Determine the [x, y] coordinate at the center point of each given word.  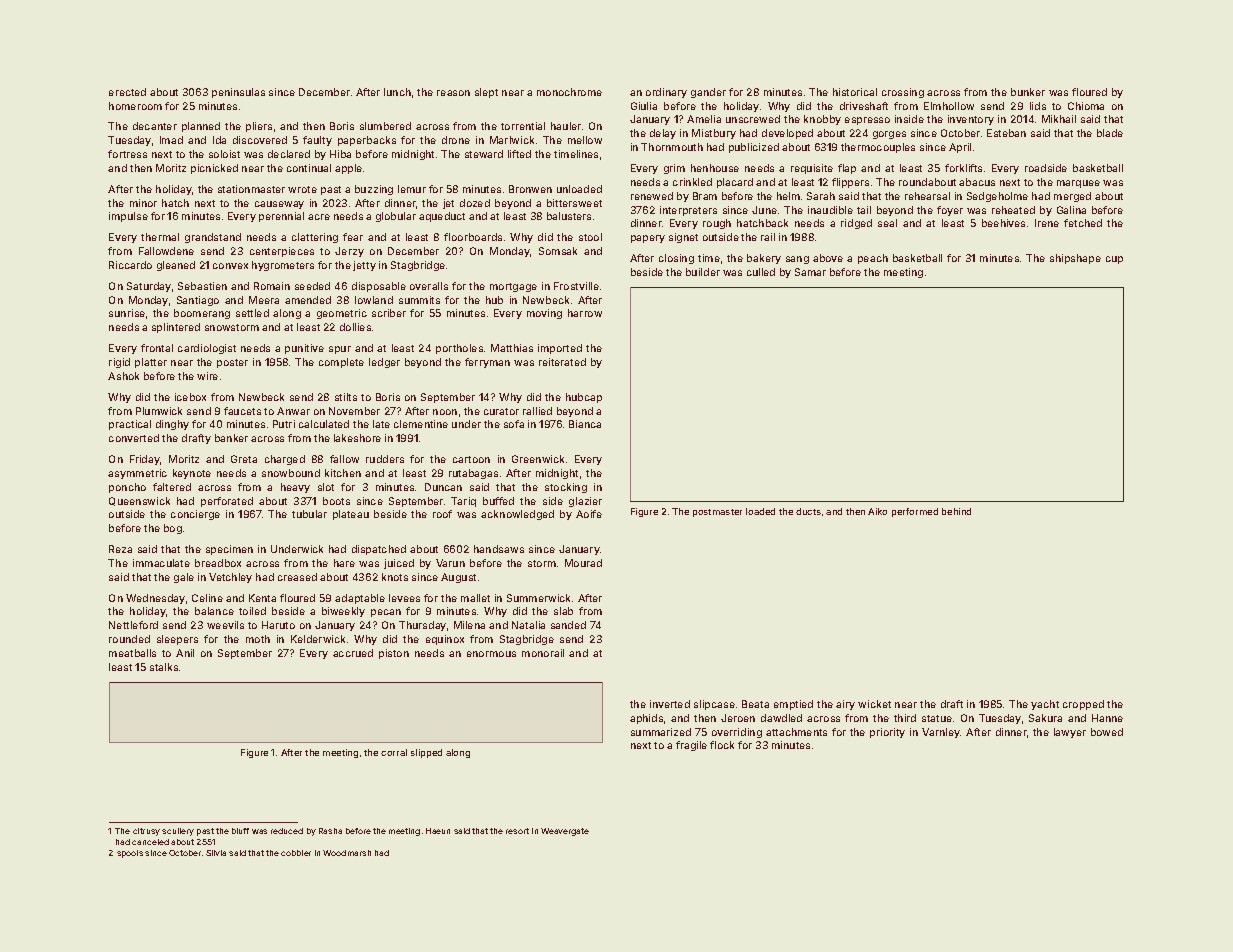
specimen [229, 550]
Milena [469, 625]
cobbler [296, 853]
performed [915, 512]
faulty [317, 141]
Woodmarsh [347, 853]
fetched [1083, 223]
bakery [764, 259]
